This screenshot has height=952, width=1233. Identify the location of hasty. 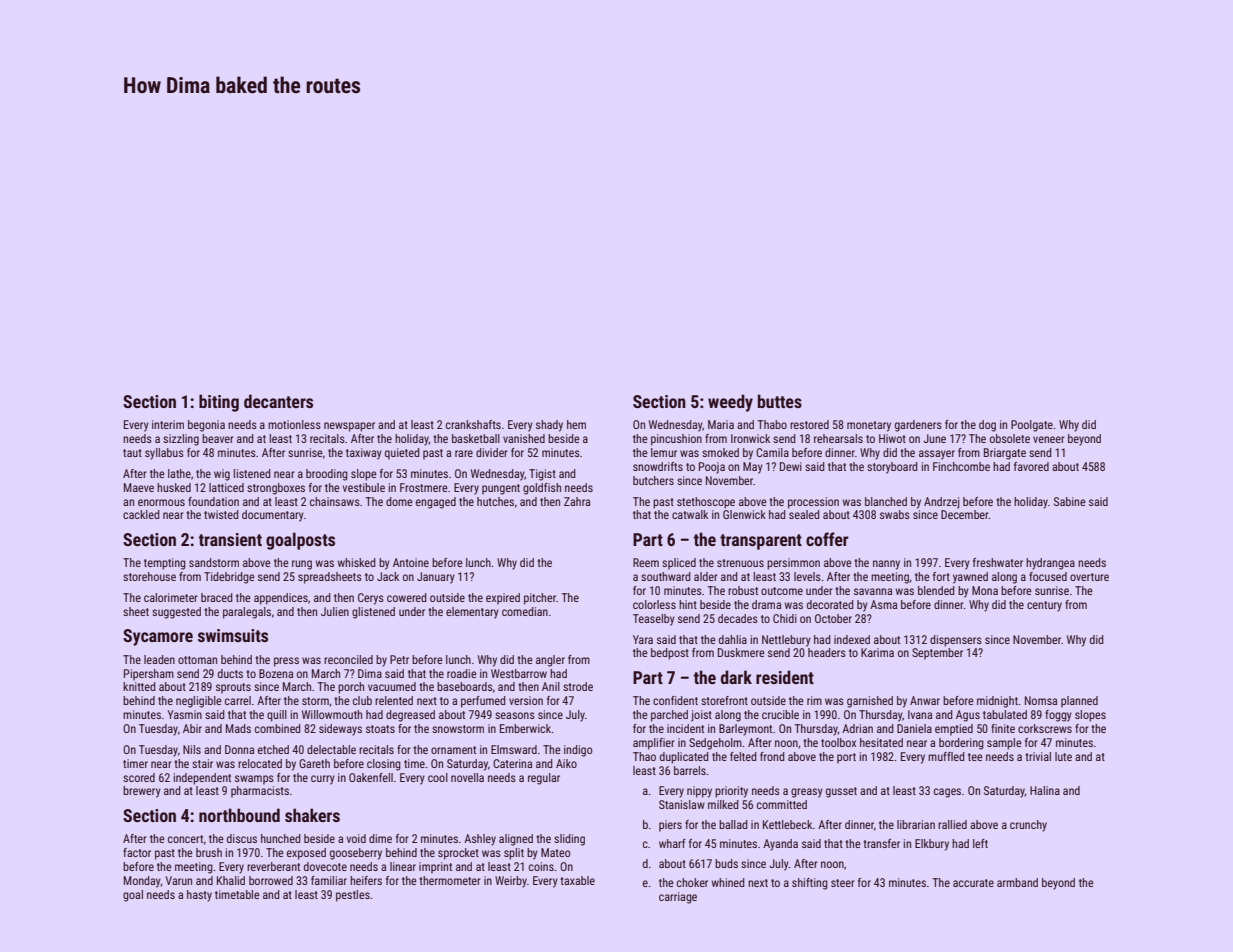
(199, 896).
